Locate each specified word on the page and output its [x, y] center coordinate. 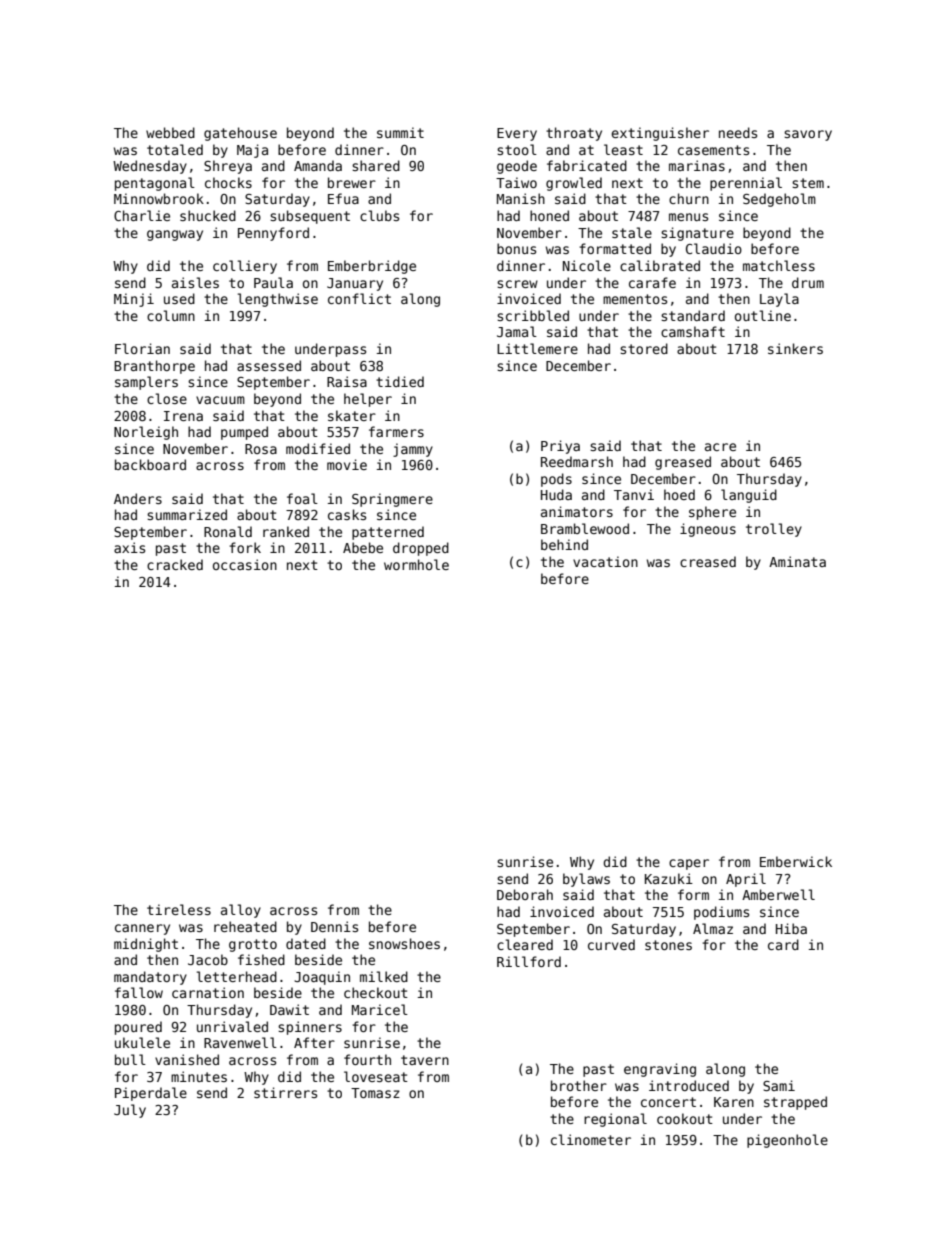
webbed [170, 132]
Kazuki [669, 878]
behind [564, 544]
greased [683, 463]
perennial [746, 184]
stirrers [285, 1092]
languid [749, 496]
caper [689, 864]
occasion [245, 564]
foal [302, 498]
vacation [605, 561]
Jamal [517, 331]
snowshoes [404, 943]
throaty [574, 134]
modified [318, 448]
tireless [179, 909]
